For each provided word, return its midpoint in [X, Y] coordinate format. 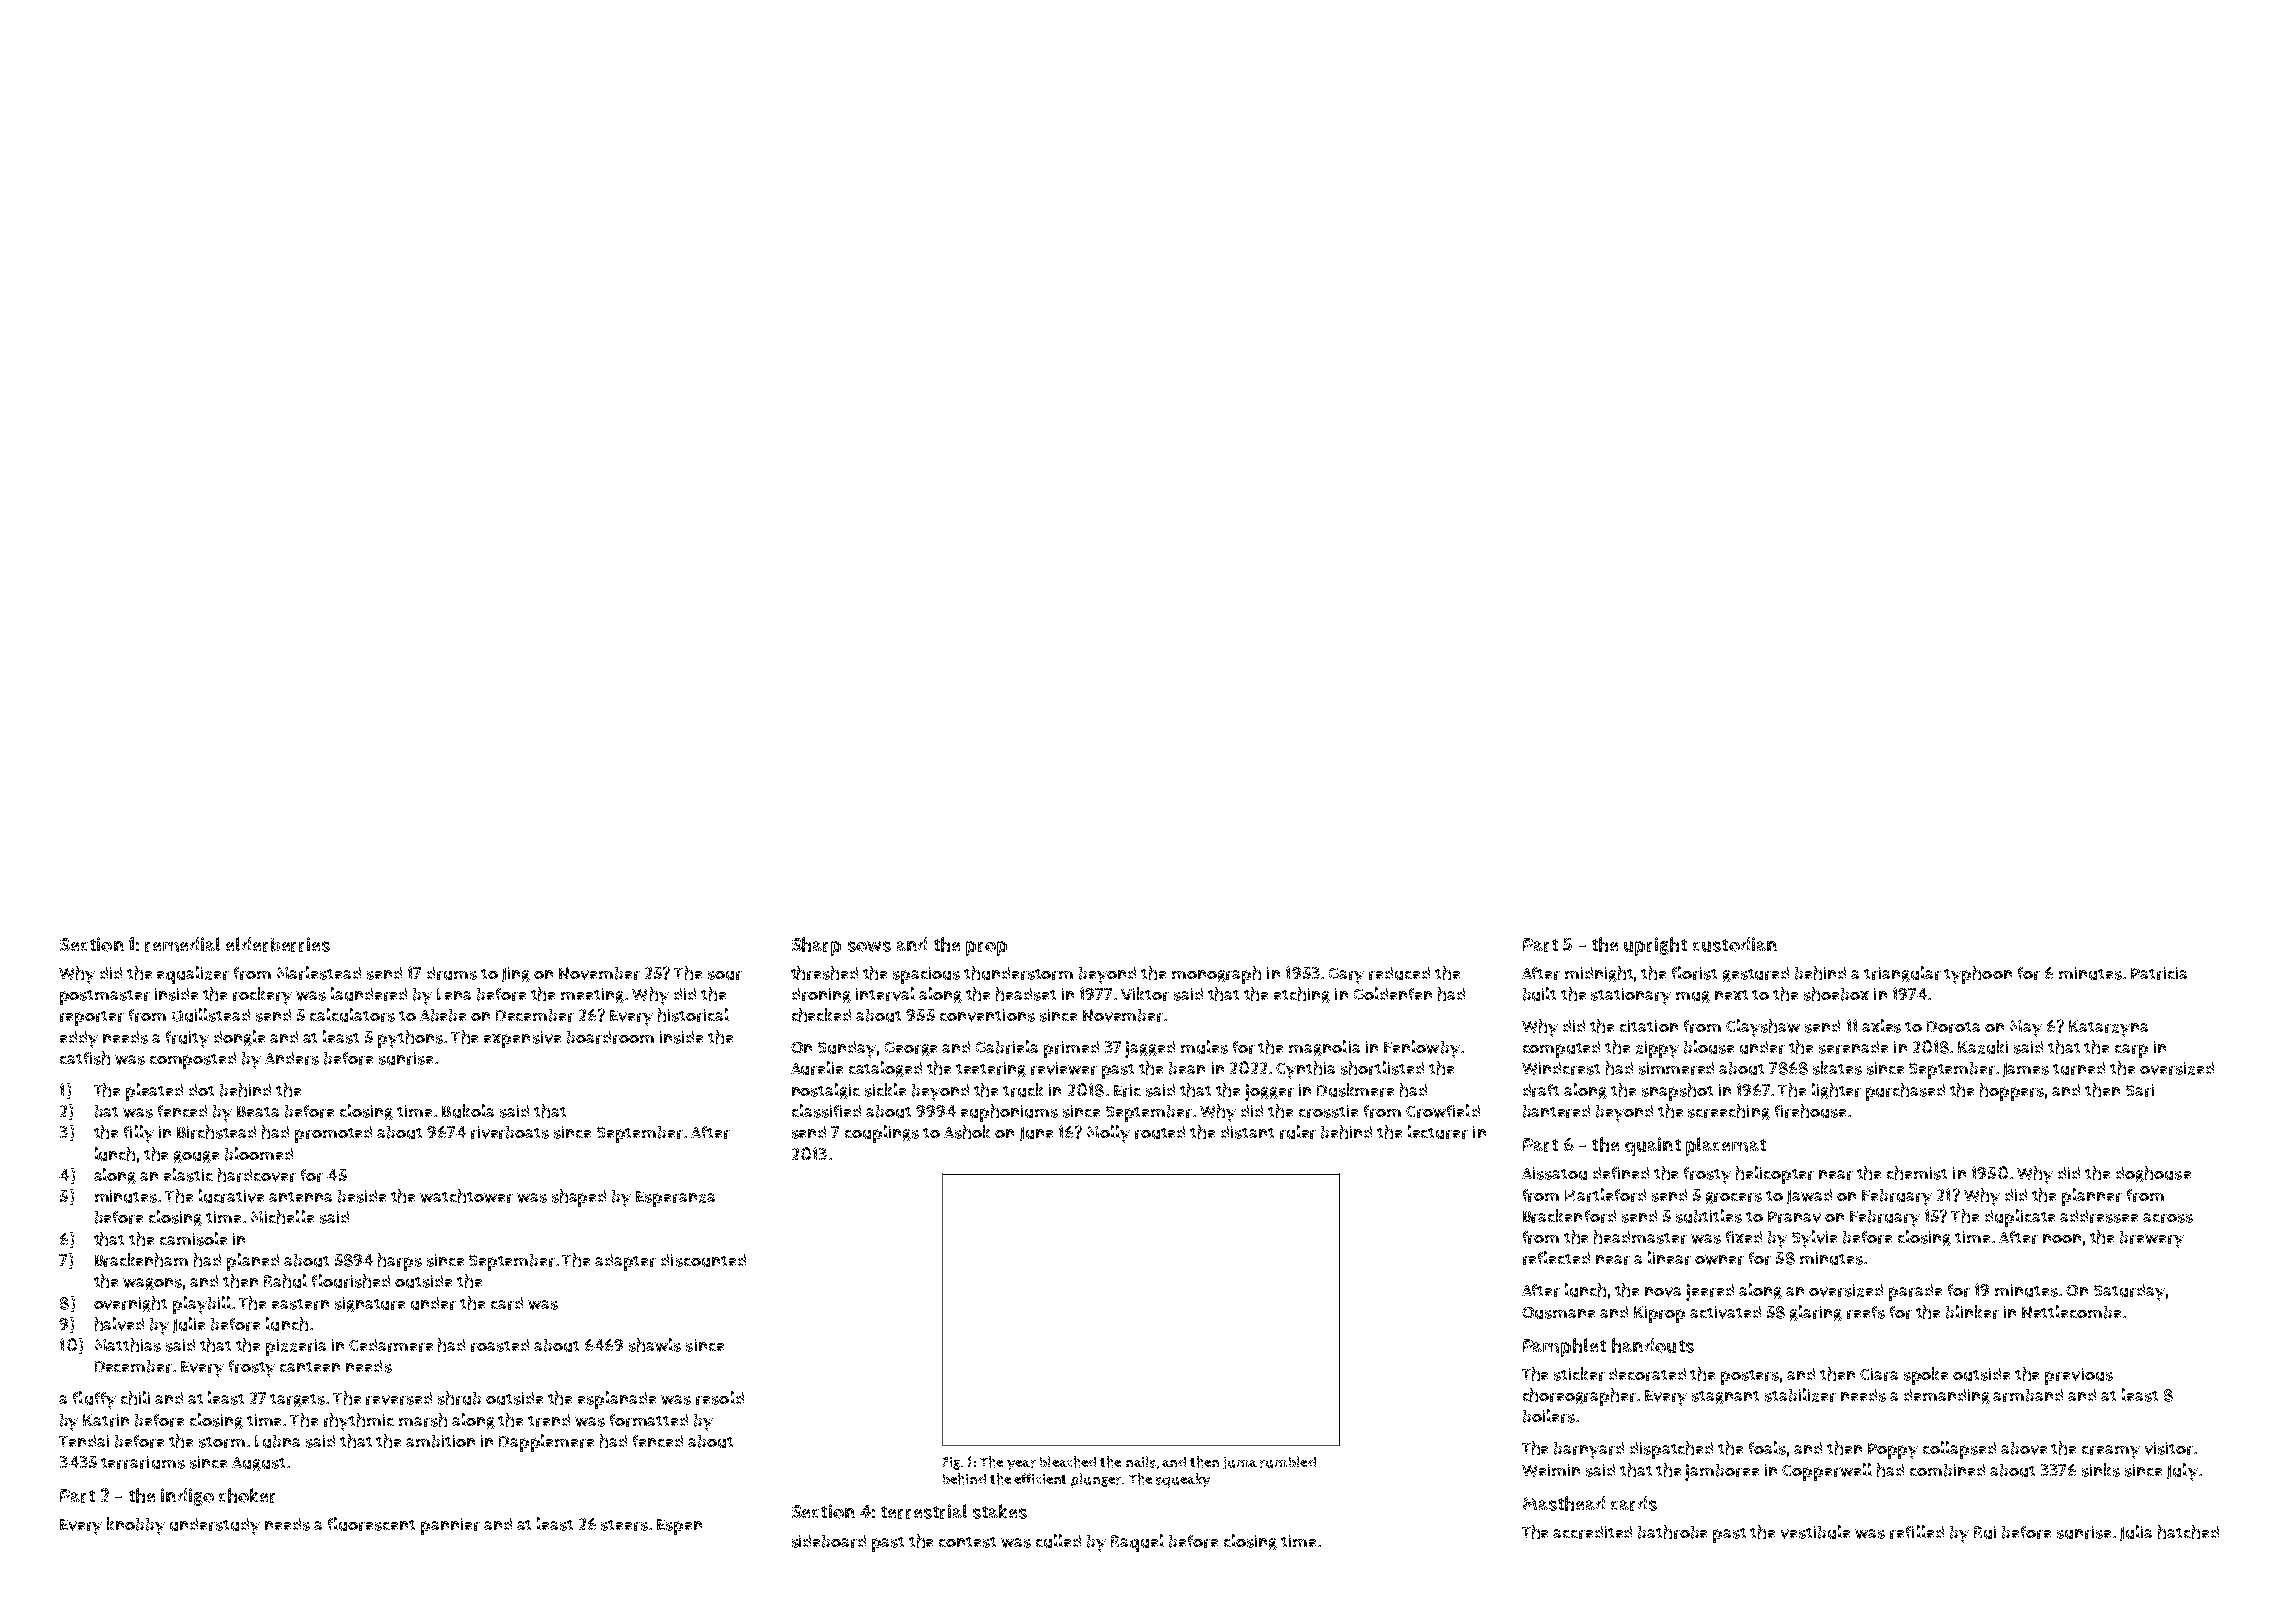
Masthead [1564, 1503]
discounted [703, 1260]
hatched [2188, 1532]
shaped [579, 1198]
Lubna [277, 1441]
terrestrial [924, 1511]
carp [2131, 1051]
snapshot [1677, 1092]
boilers [1549, 1416]
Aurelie [817, 1068]
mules [1204, 1047]
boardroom [610, 1037]
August [258, 1464]
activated [1725, 1312]
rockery [262, 996]
